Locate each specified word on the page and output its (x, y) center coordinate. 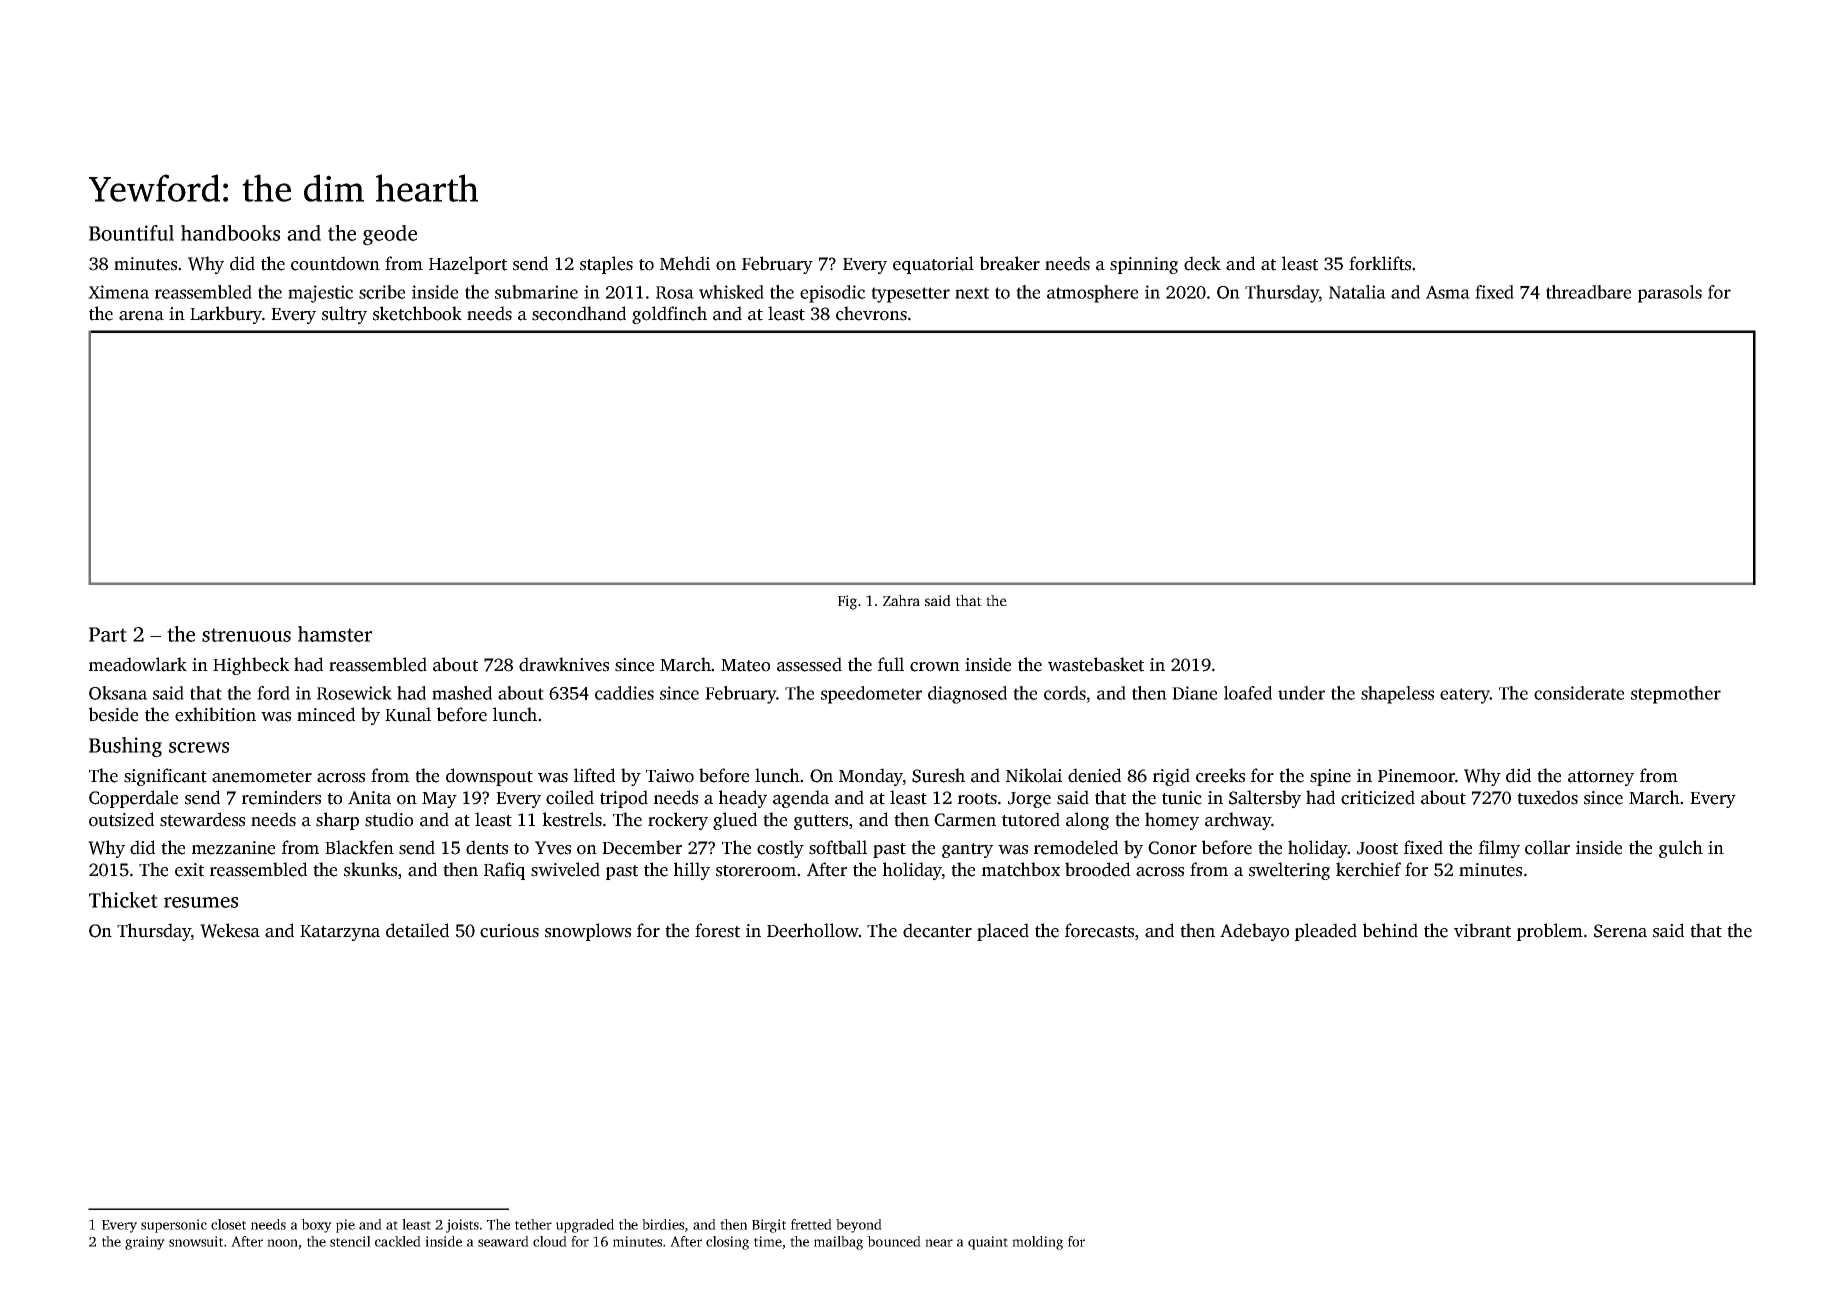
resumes (201, 902)
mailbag (838, 1243)
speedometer (871, 695)
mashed (462, 693)
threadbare (1588, 292)
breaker (1010, 263)
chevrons (871, 313)
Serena (1620, 931)
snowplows (588, 932)
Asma (1448, 292)
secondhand (579, 313)
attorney (1601, 778)
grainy (145, 1243)
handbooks (230, 233)
